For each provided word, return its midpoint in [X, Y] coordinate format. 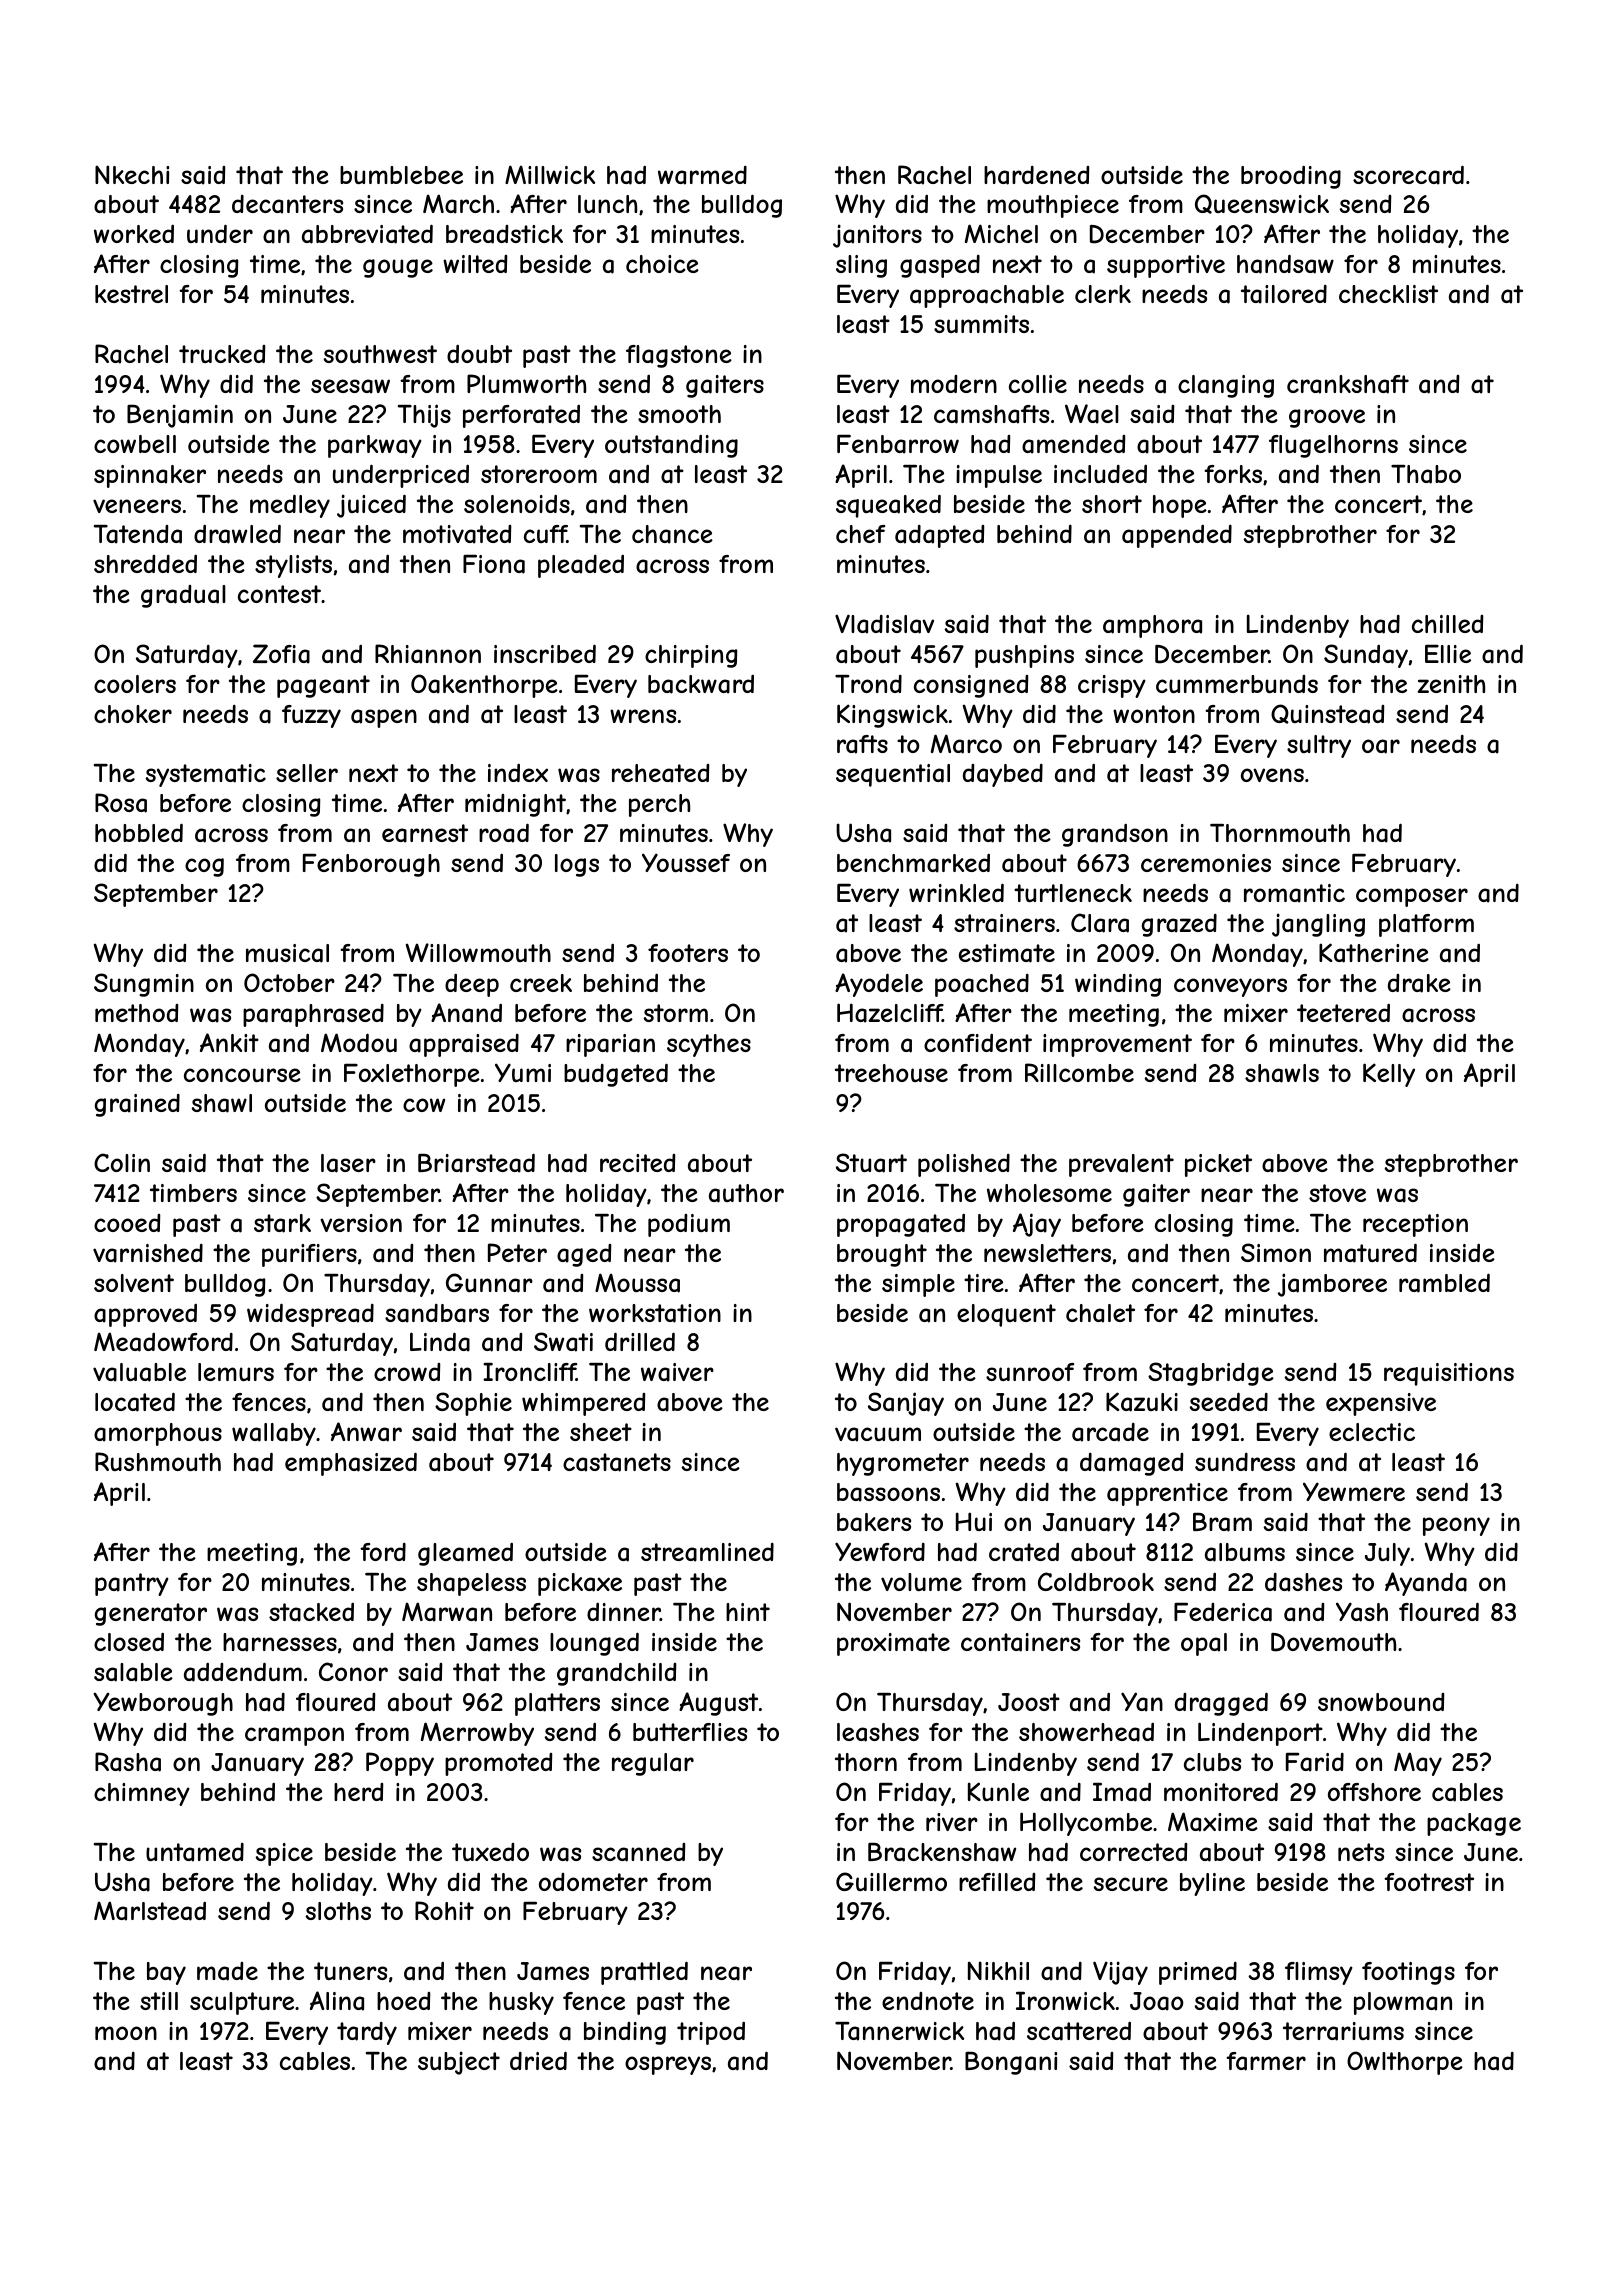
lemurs [236, 1372]
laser [348, 1163]
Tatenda [138, 534]
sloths [338, 1911]
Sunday [1366, 656]
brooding [1291, 177]
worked [134, 233]
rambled [1444, 1283]
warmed [702, 175]
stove [1337, 1193]
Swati [563, 1342]
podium [689, 1225]
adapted [940, 536]
